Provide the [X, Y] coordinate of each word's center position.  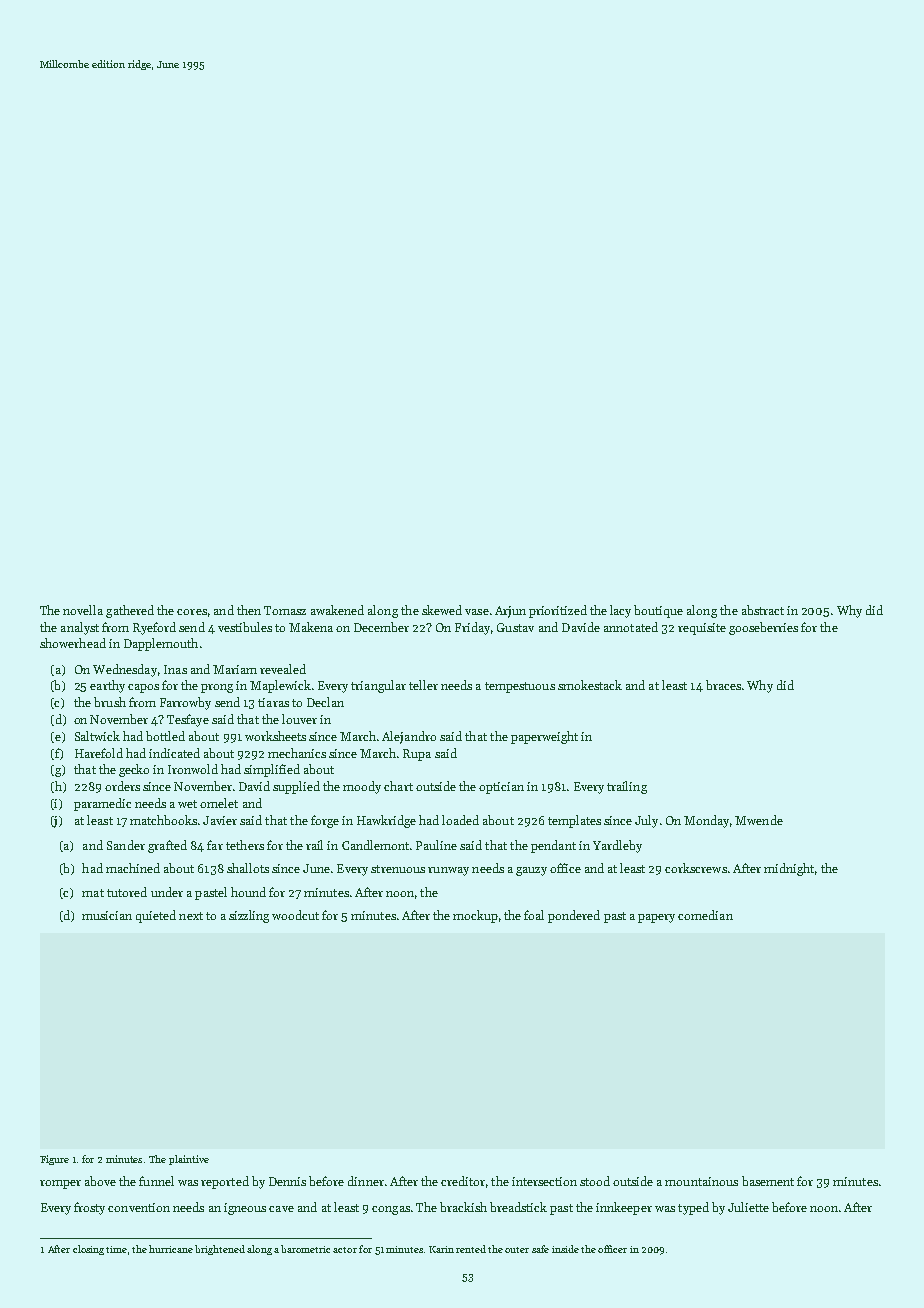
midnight [789, 869]
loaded [460, 820]
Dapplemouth [161, 644]
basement [768, 1181]
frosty [89, 1208]
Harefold [99, 753]
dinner [366, 1181]
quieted [156, 916]
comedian [705, 915]
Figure [54, 1160]
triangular [378, 686]
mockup [475, 916]
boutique [658, 611]
